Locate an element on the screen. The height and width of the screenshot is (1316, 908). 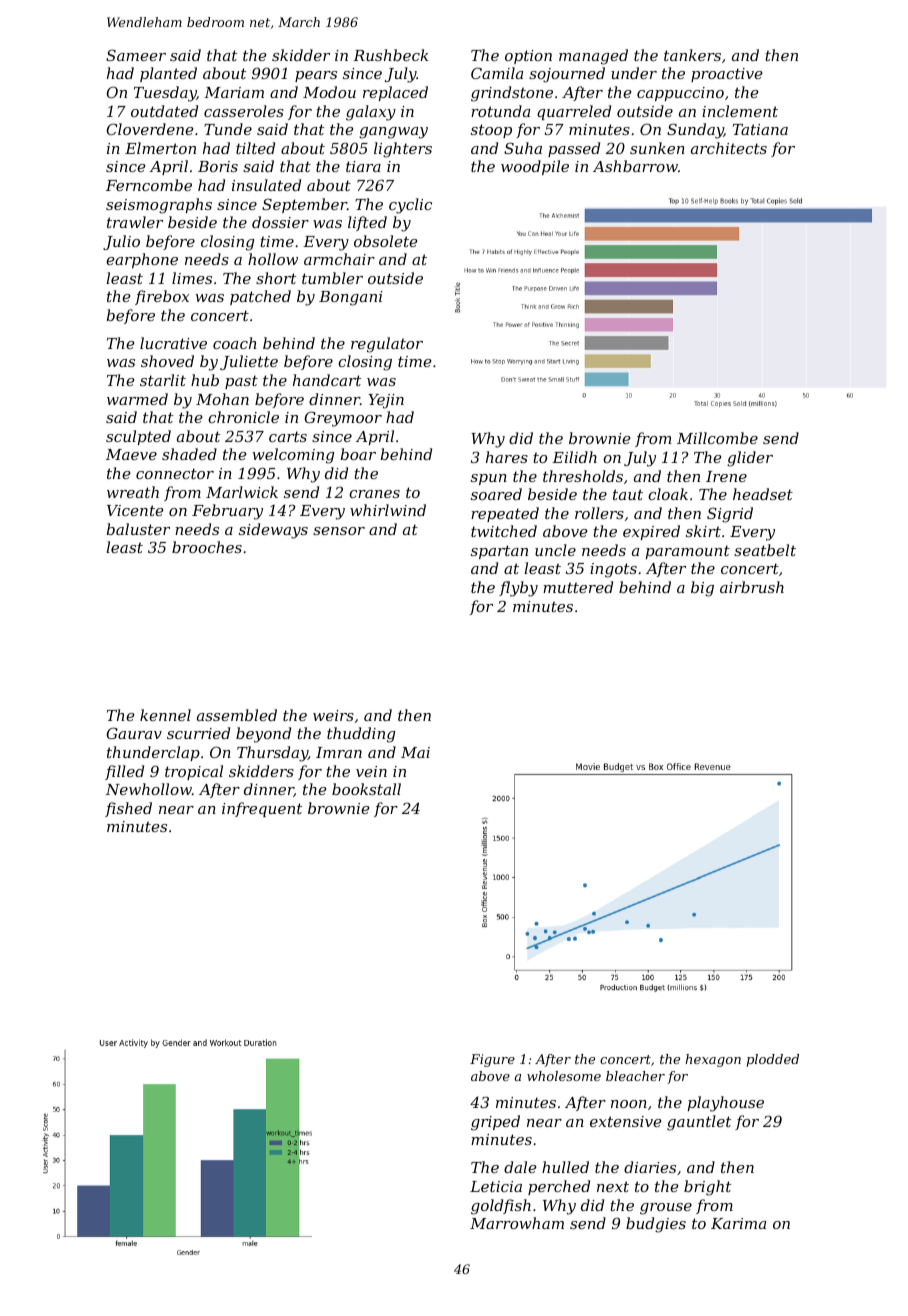
Camila is located at coordinates (497, 73).
